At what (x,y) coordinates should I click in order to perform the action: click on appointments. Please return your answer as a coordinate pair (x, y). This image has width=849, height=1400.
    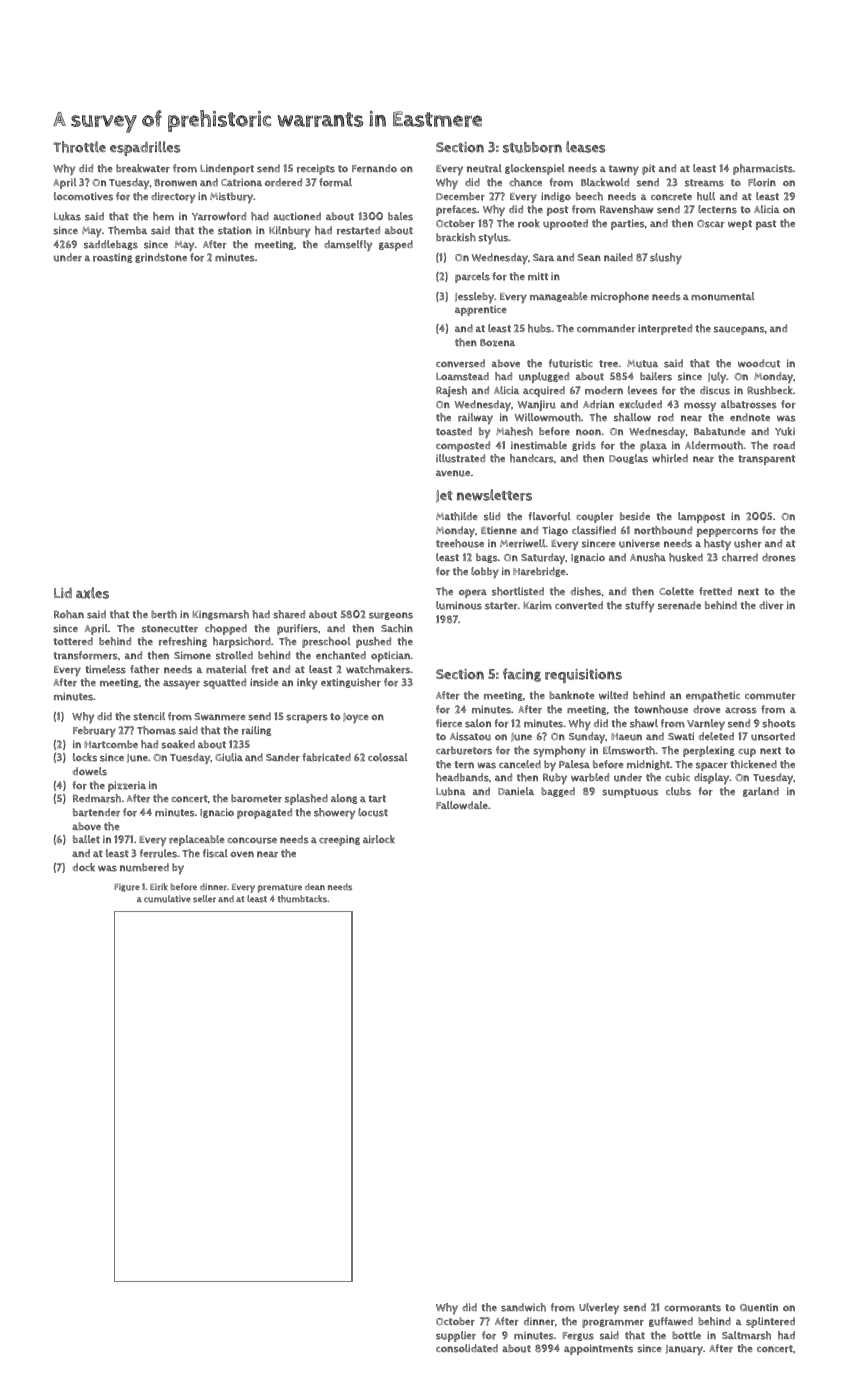
    Looking at the image, I should click on (598, 1349).
